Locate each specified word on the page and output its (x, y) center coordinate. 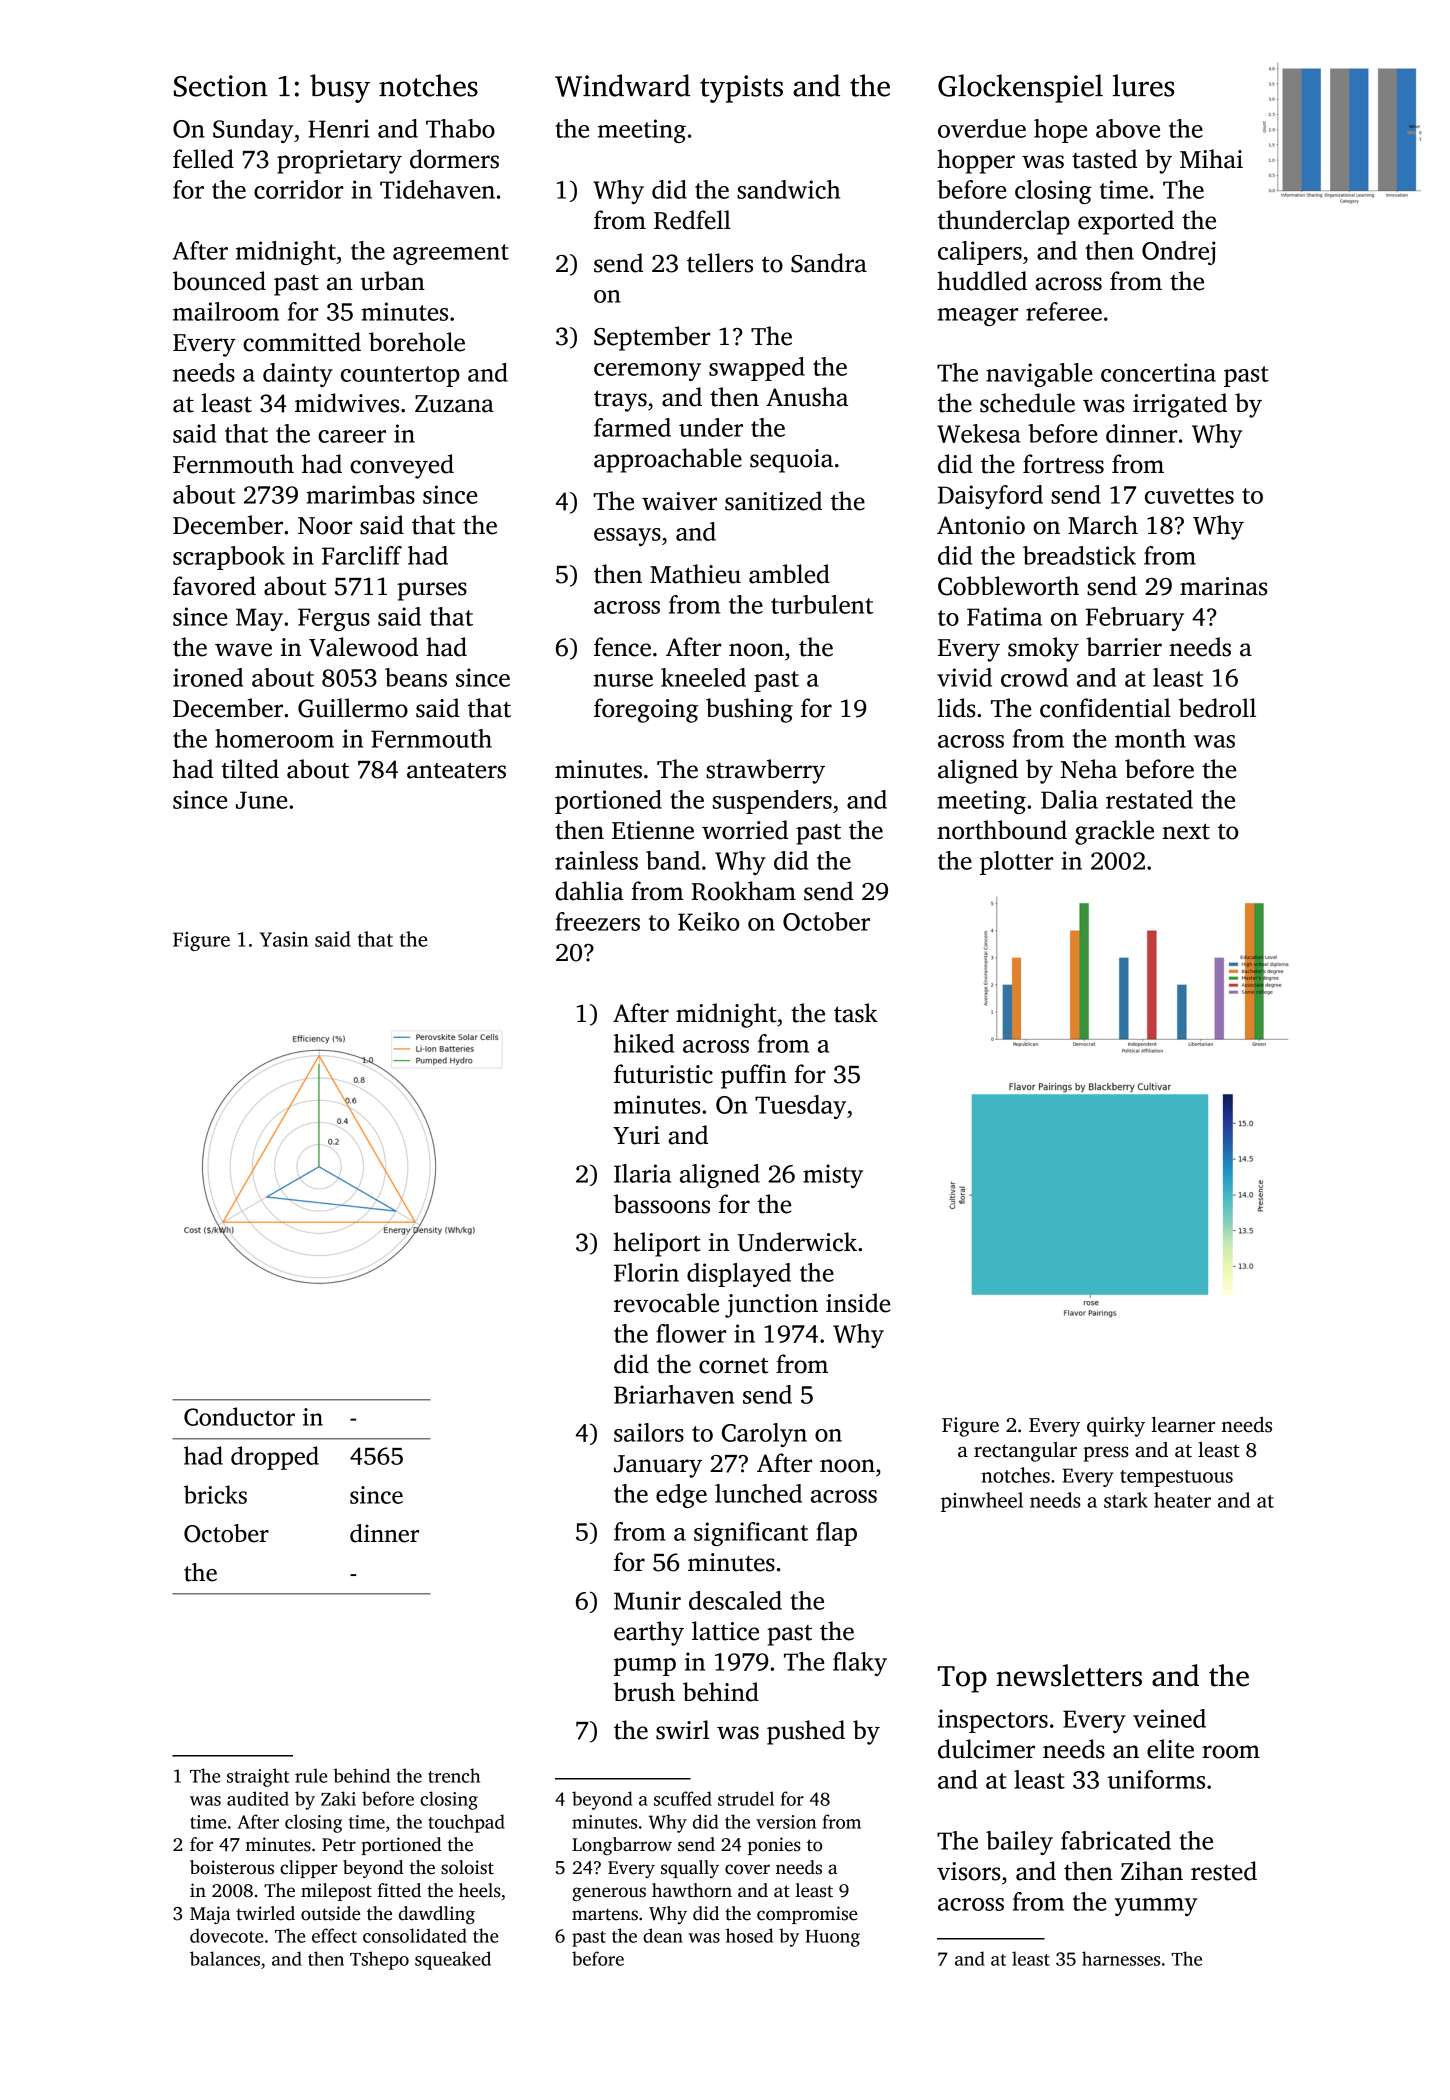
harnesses (1121, 1958)
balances (225, 1958)
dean (663, 1935)
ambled (789, 574)
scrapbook (229, 558)
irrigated (1180, 405)
